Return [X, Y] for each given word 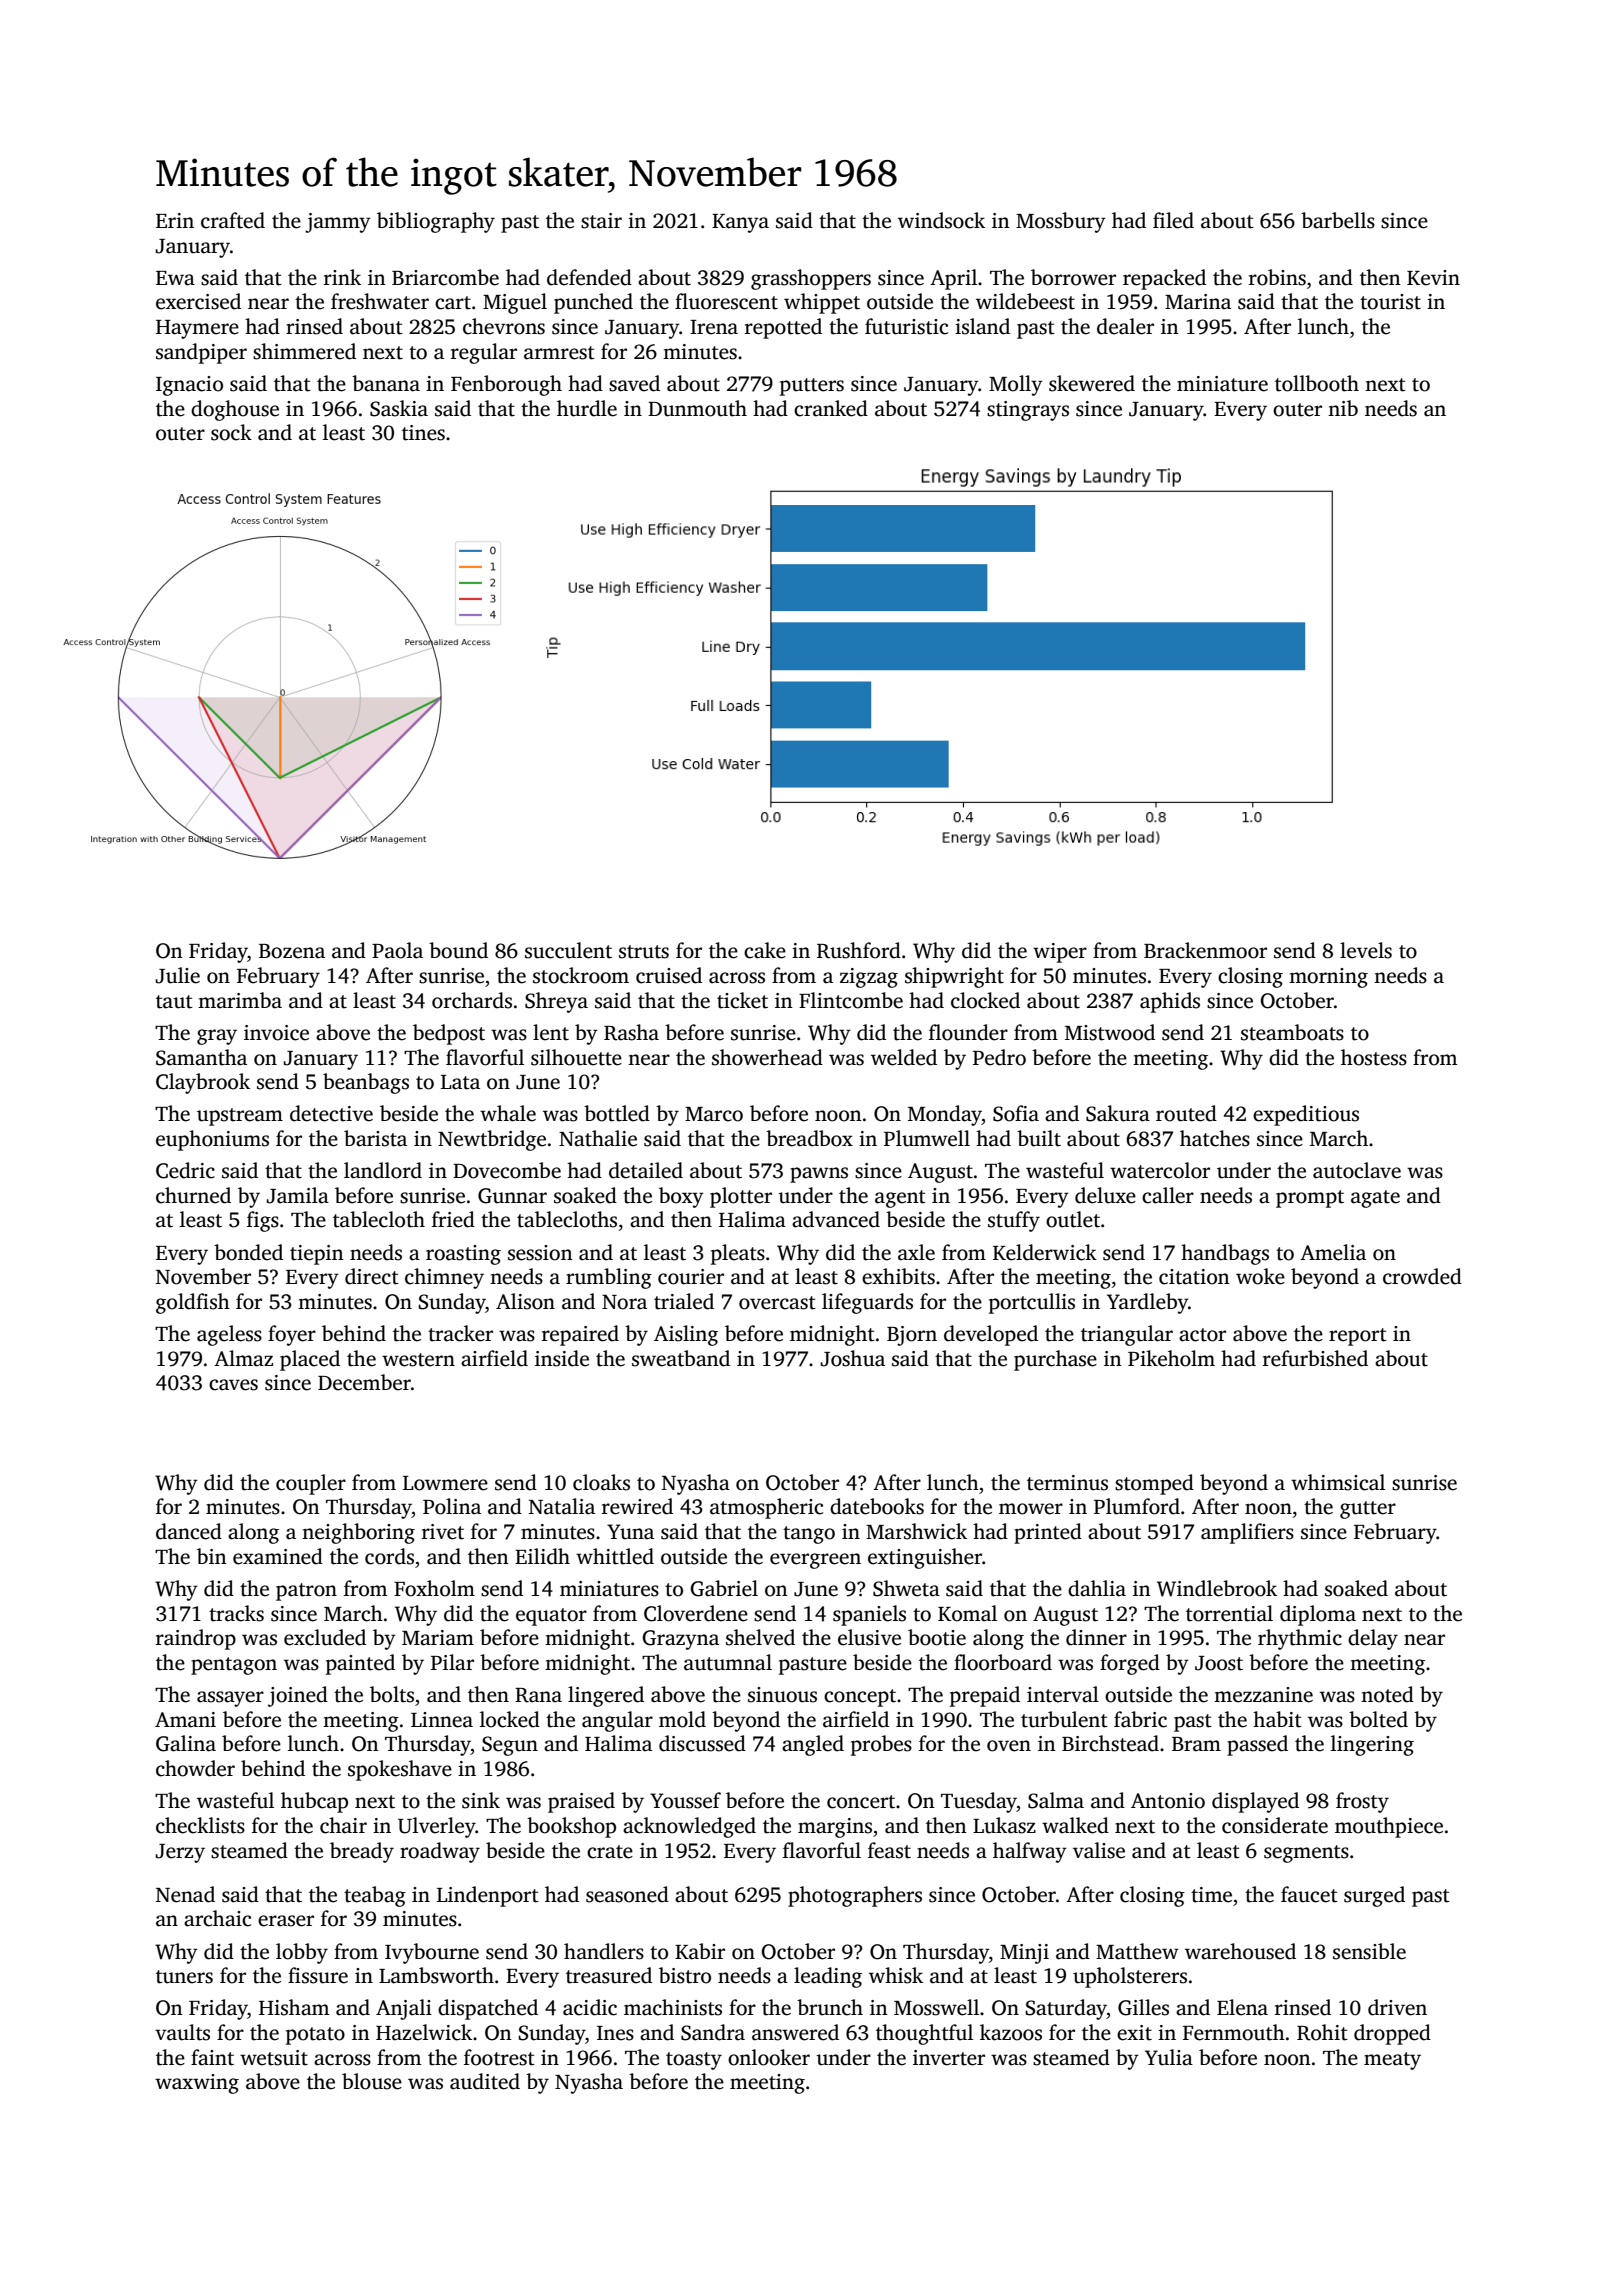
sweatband [681, 1358]
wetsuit [274, 2058]
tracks [236, 1613]
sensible [1369, 1951]
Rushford [859, 950]
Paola [397, 950]
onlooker [769, 2057]
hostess [1374, 1057]
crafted [233, 220]
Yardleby [1147, 1303]
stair [601, 221]
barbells [1338, 220]
